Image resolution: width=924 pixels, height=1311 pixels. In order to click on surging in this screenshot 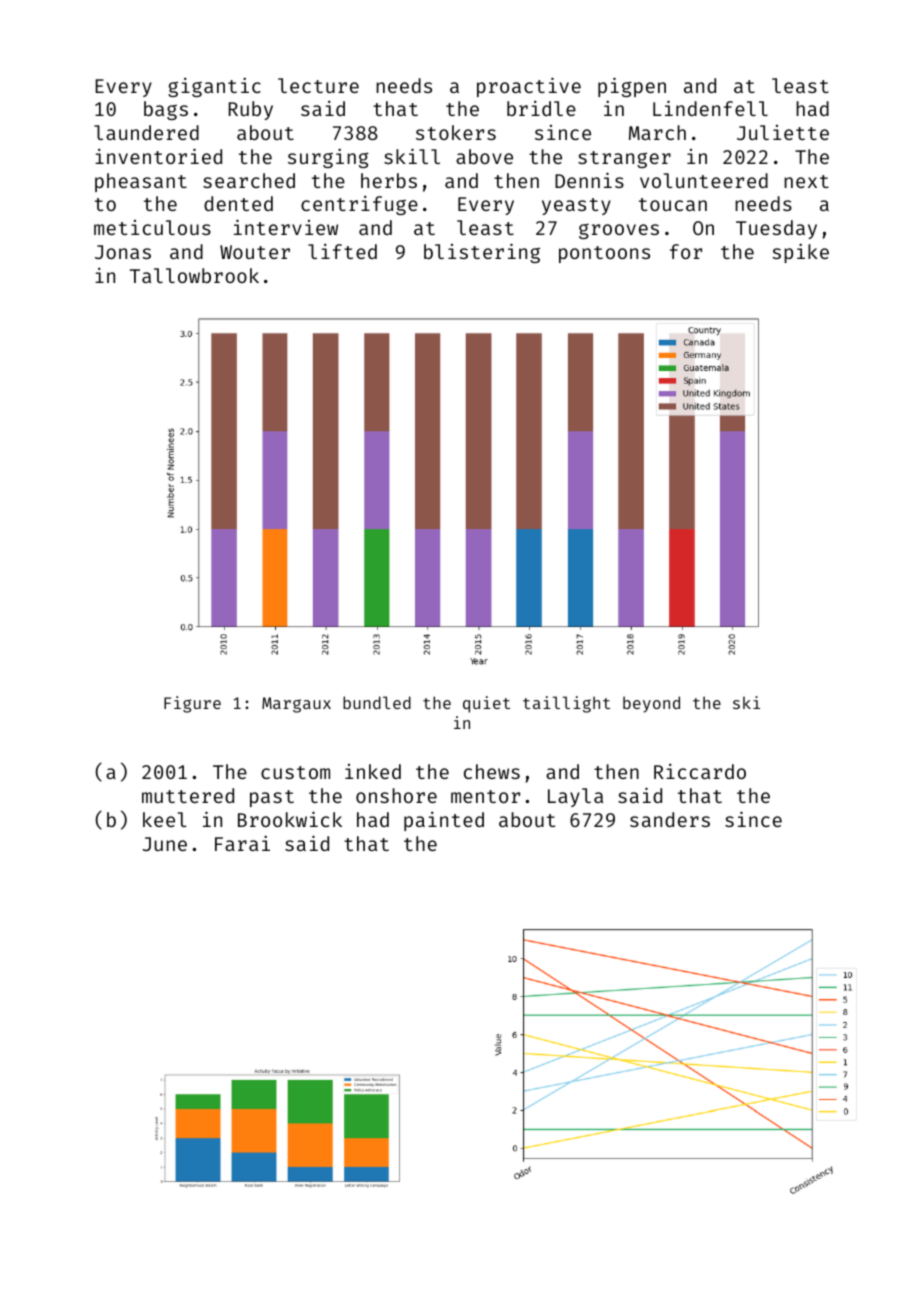, I will do `click(328, 158)`.
